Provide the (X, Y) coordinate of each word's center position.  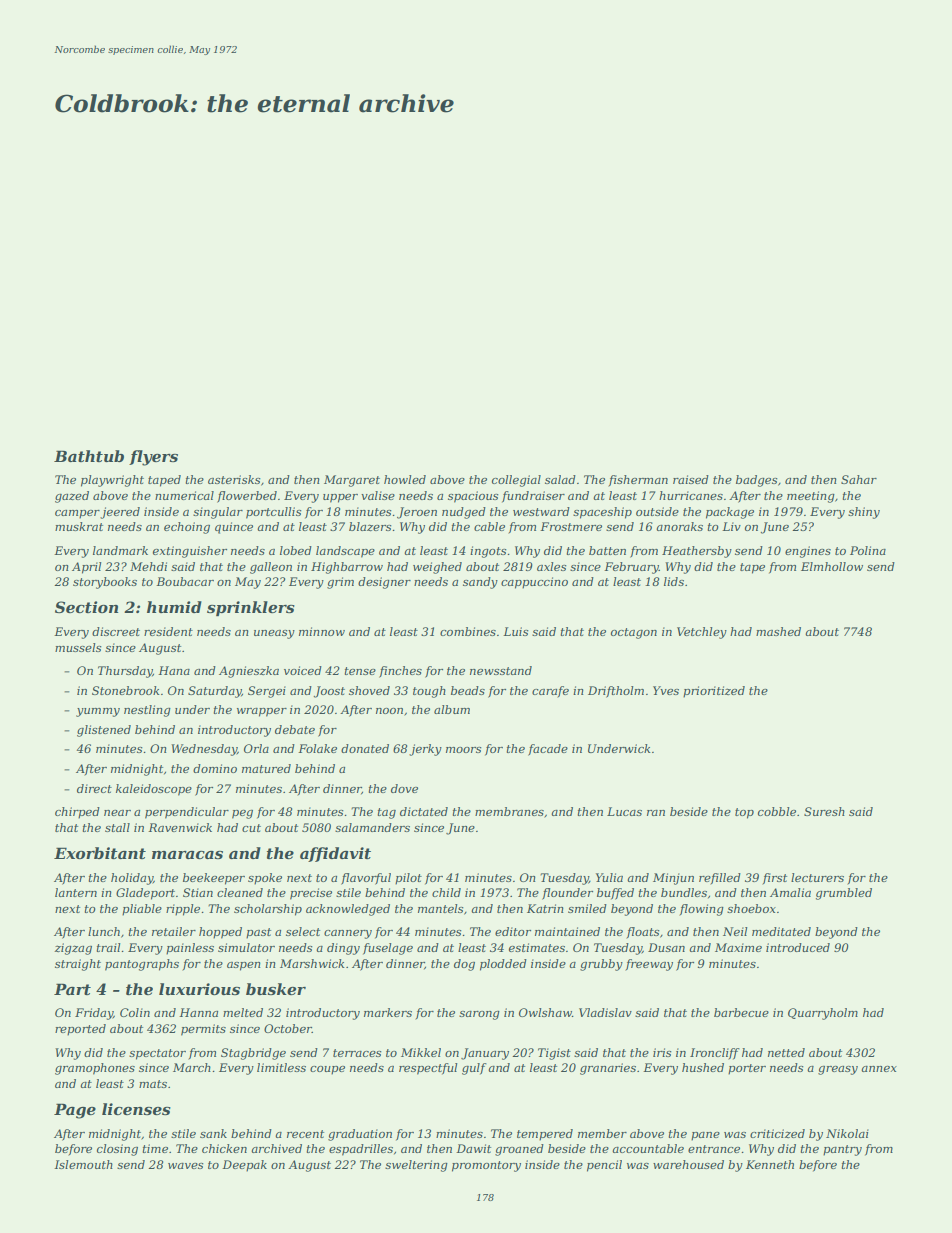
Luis (516, 631)
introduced (798, 947)
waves (186, 1166)
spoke (265, 879)
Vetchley (702, 633)
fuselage (388, 949)
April (87, 568)
